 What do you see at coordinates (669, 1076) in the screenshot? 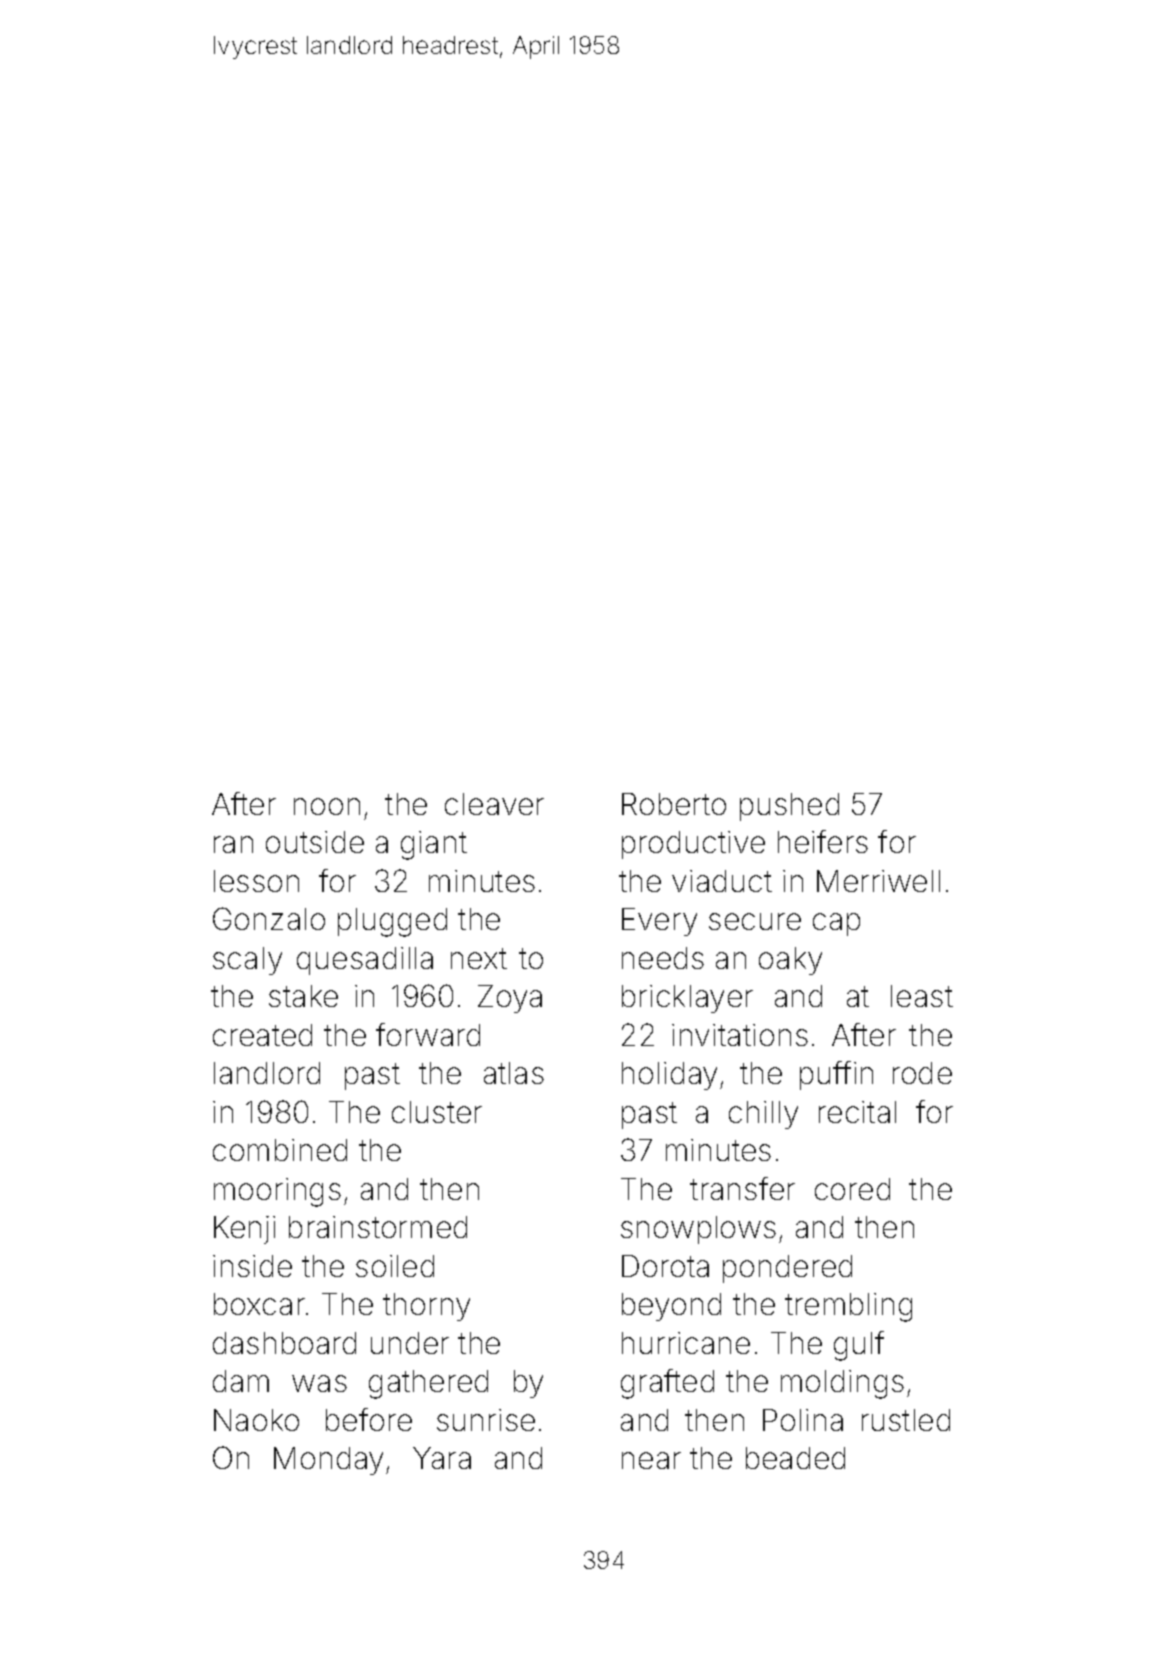
I see `holiday` at bounding box center [669, 1076].
